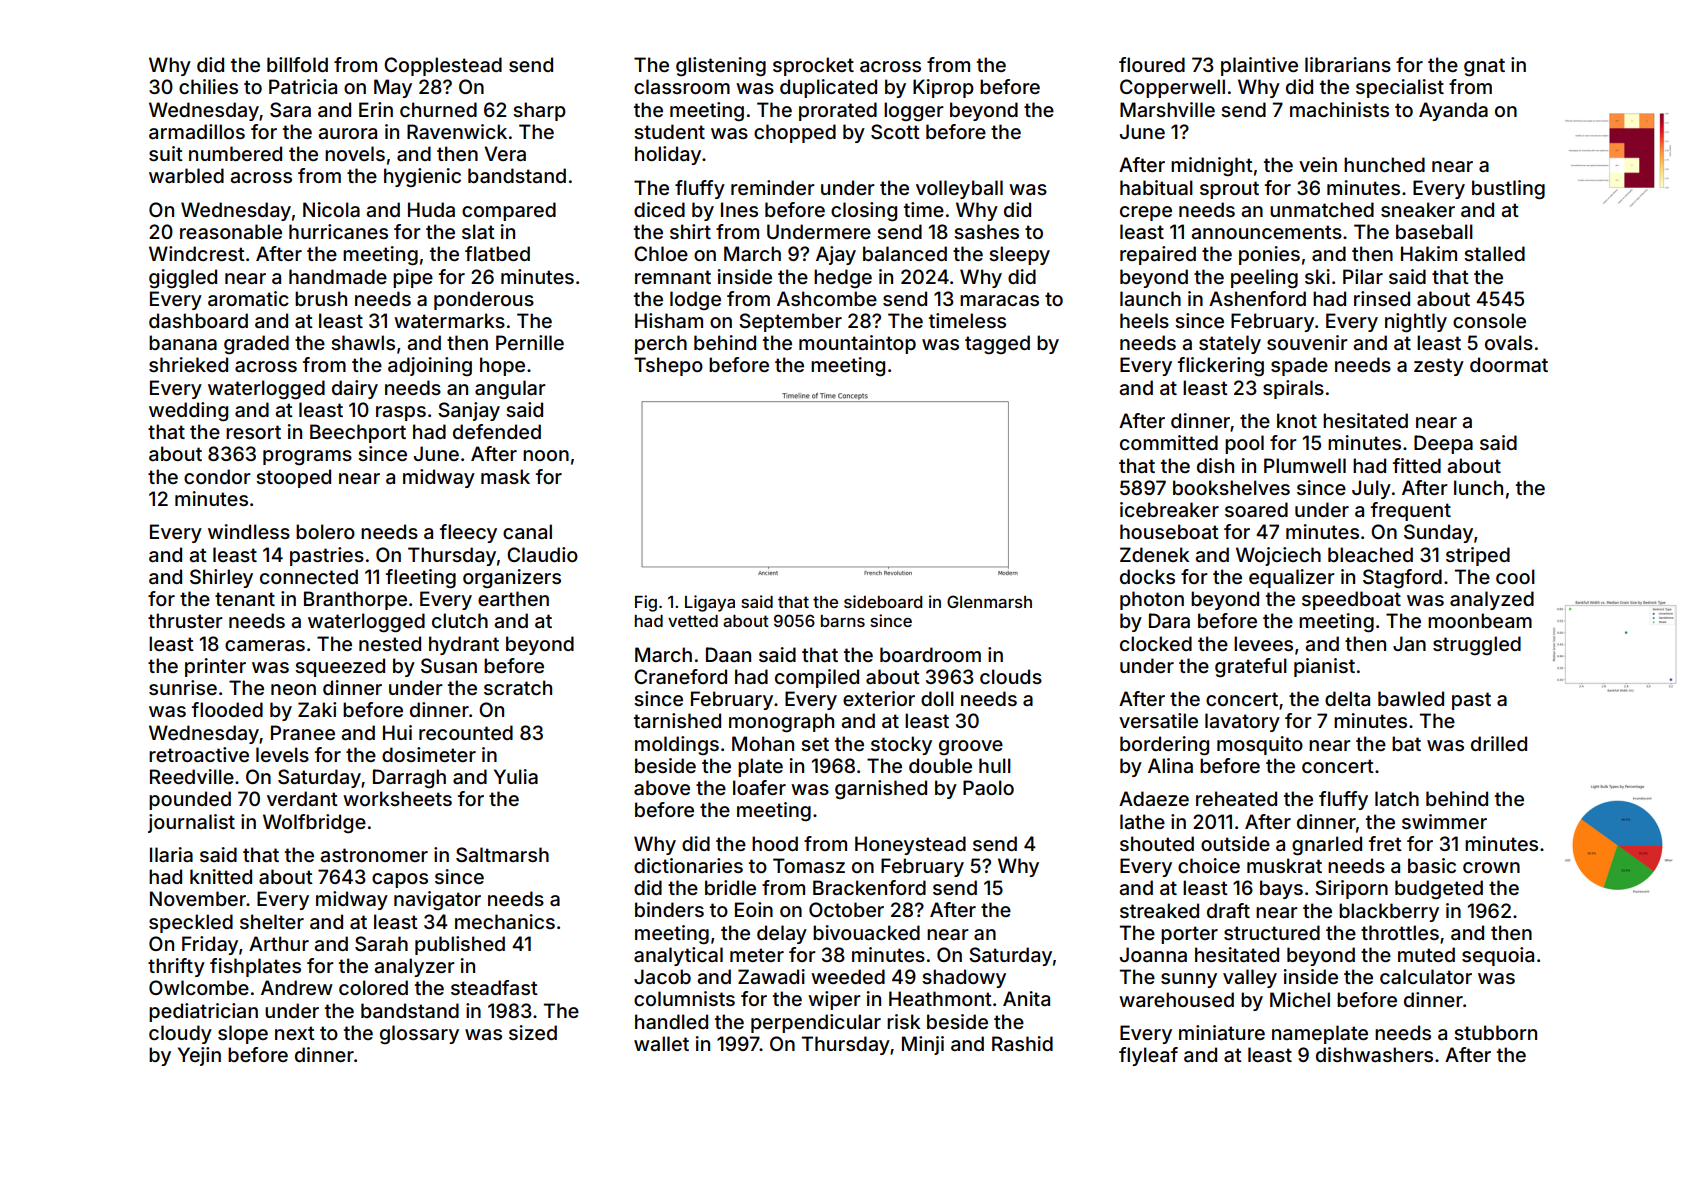 The image size is (1700, 1202). I want to click on sideboard, so click(883, 601).
